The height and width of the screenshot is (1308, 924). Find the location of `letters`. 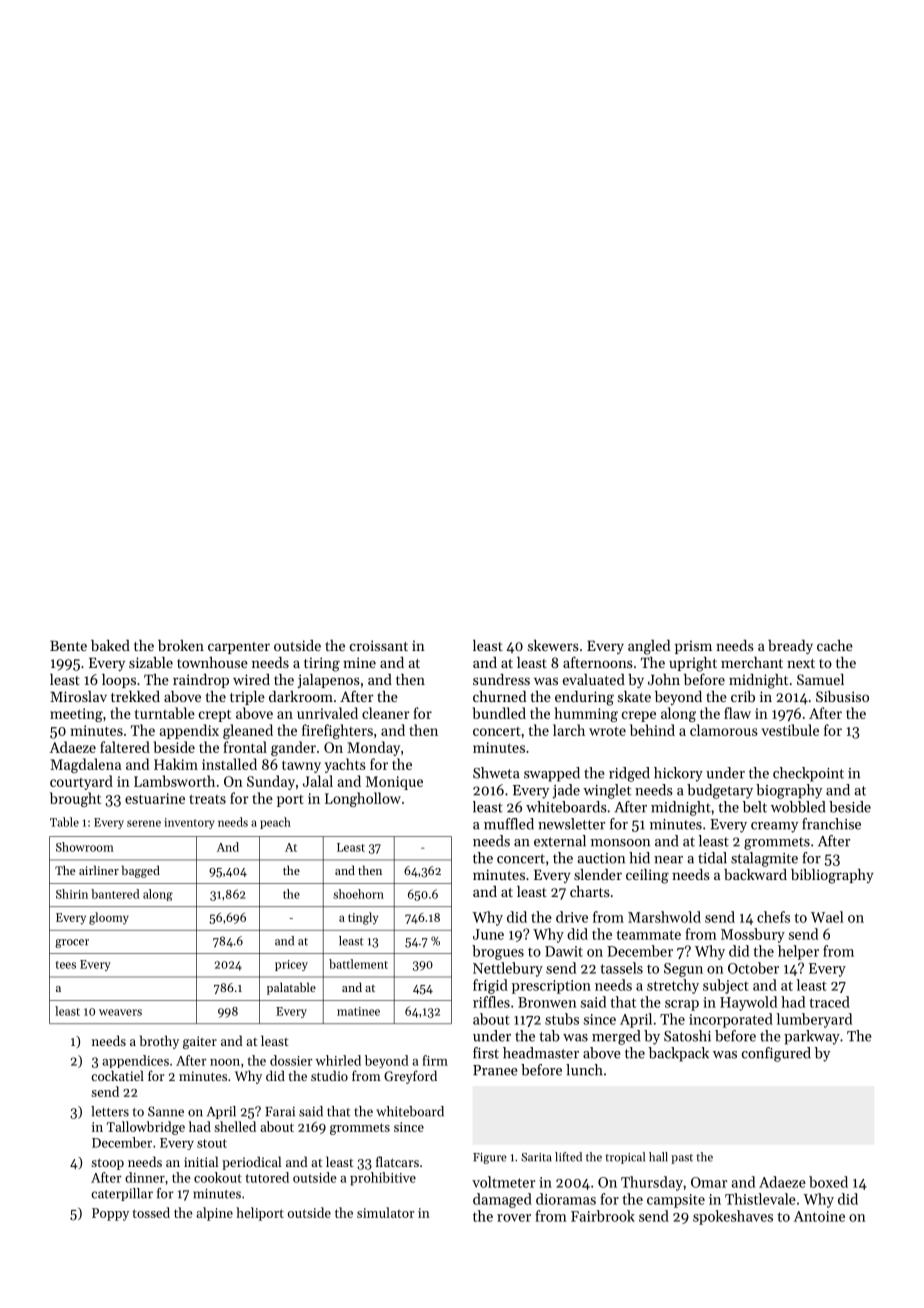

letters is located at coordinates (110, 1111).
